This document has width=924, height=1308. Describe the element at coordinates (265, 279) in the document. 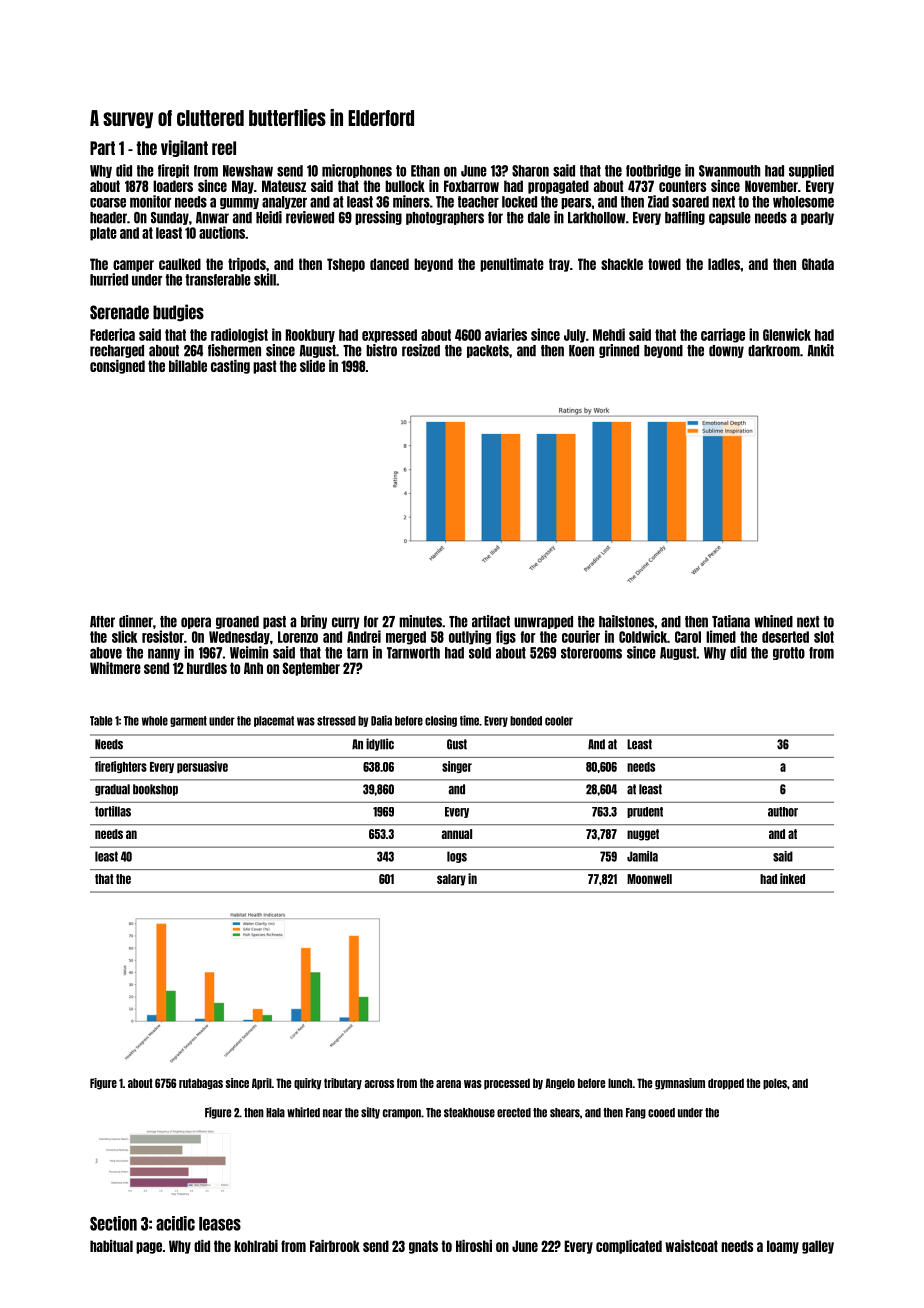

I see `skill` at that location.
